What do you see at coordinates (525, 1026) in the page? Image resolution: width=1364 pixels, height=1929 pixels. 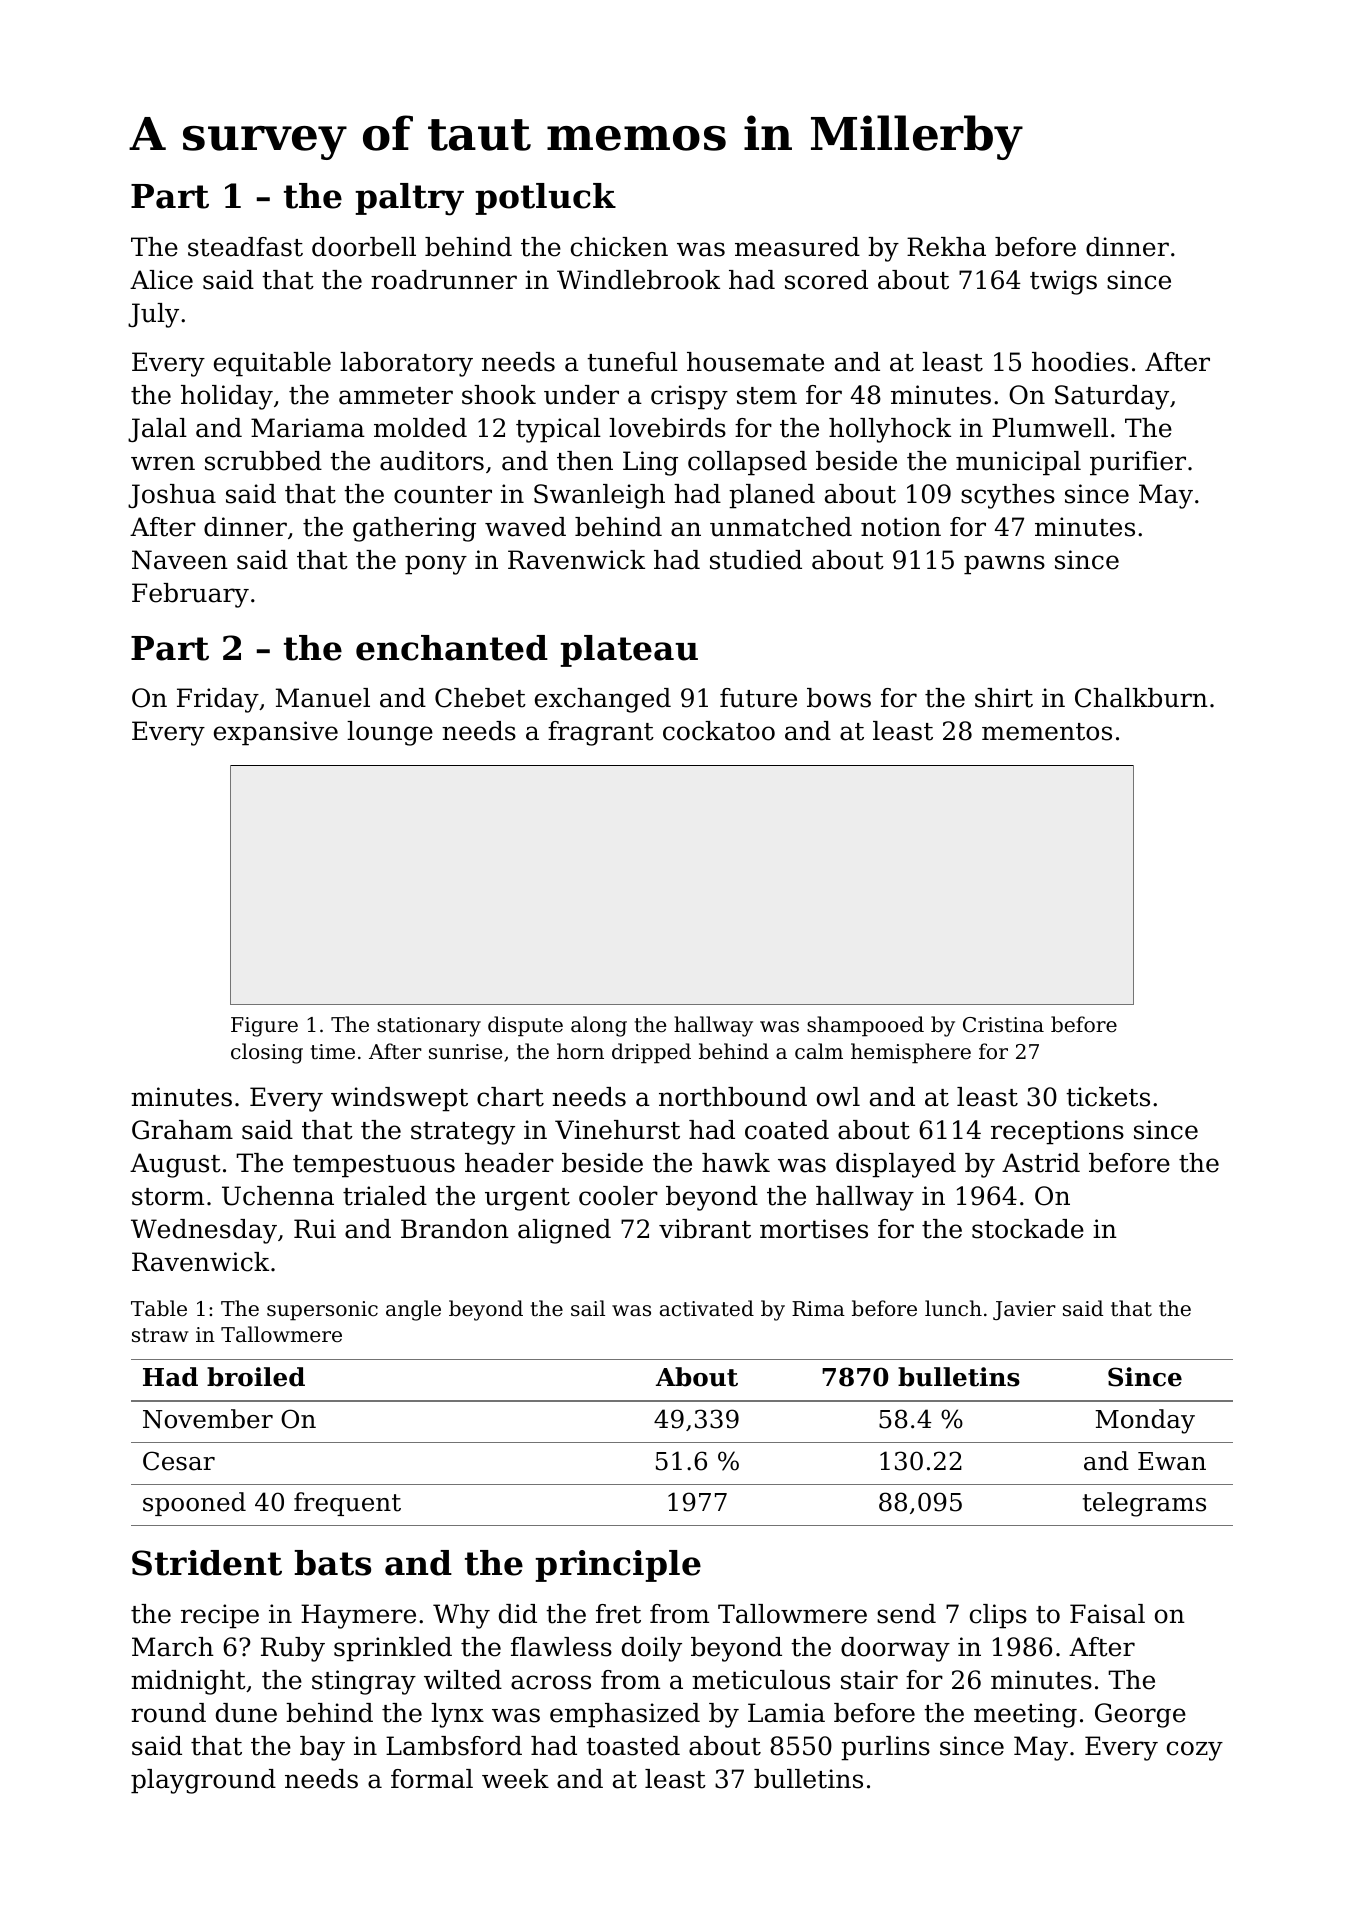 I see `dispute` at bounding box center [525, 1026].
